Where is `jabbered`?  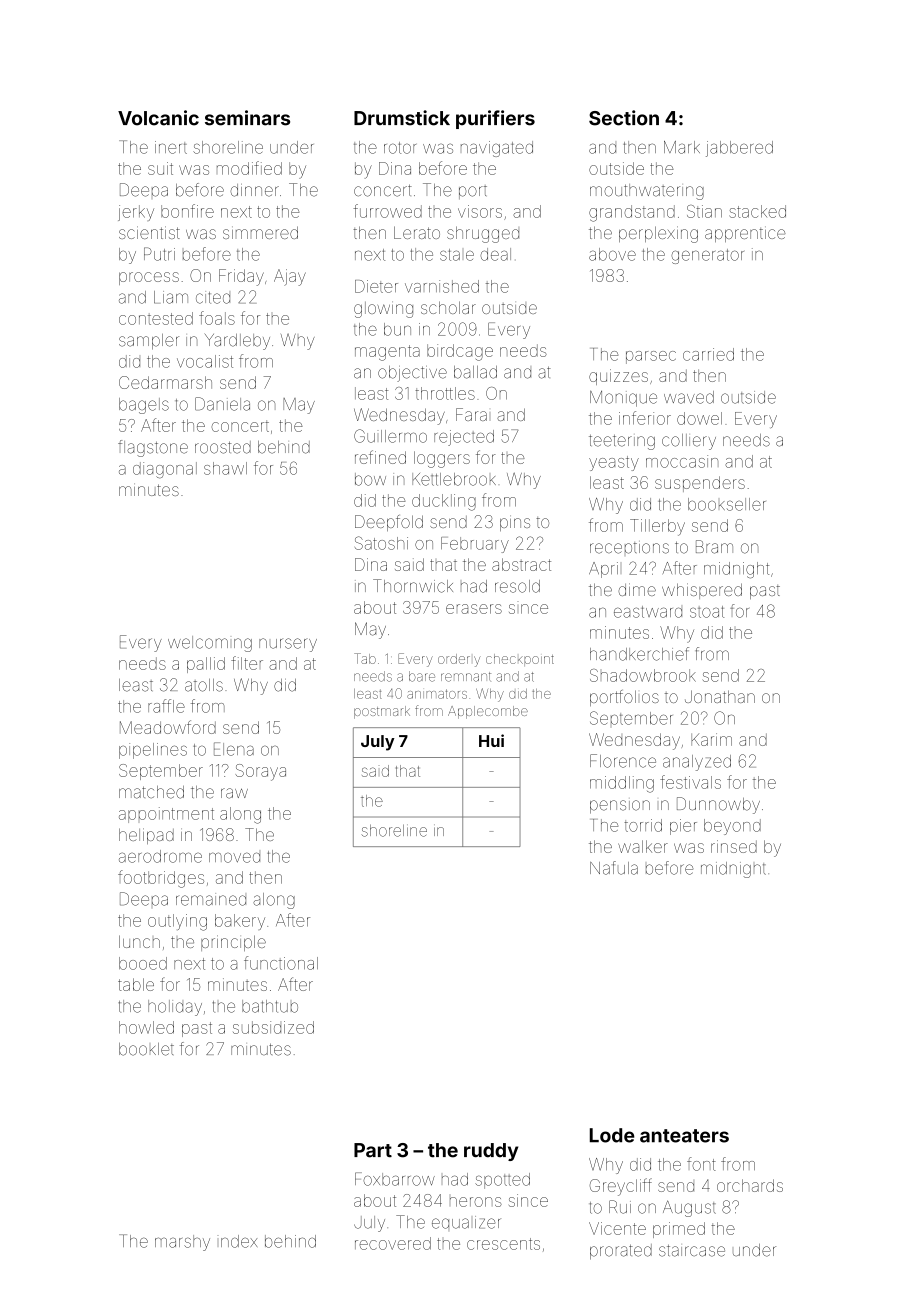
jabbered is located at coordinates (739, 149).
